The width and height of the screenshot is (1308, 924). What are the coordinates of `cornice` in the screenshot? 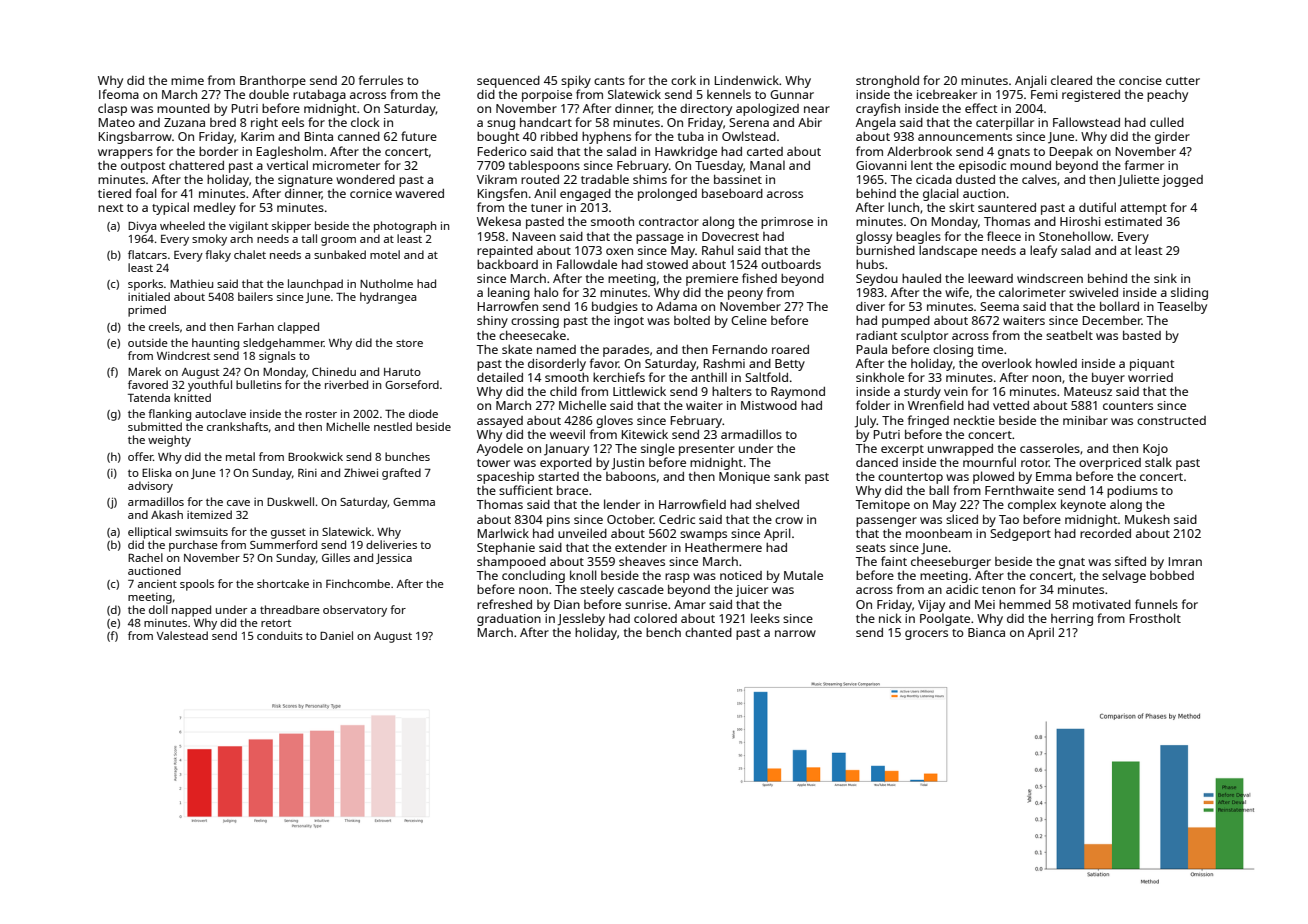 It's located at (371, 193).
